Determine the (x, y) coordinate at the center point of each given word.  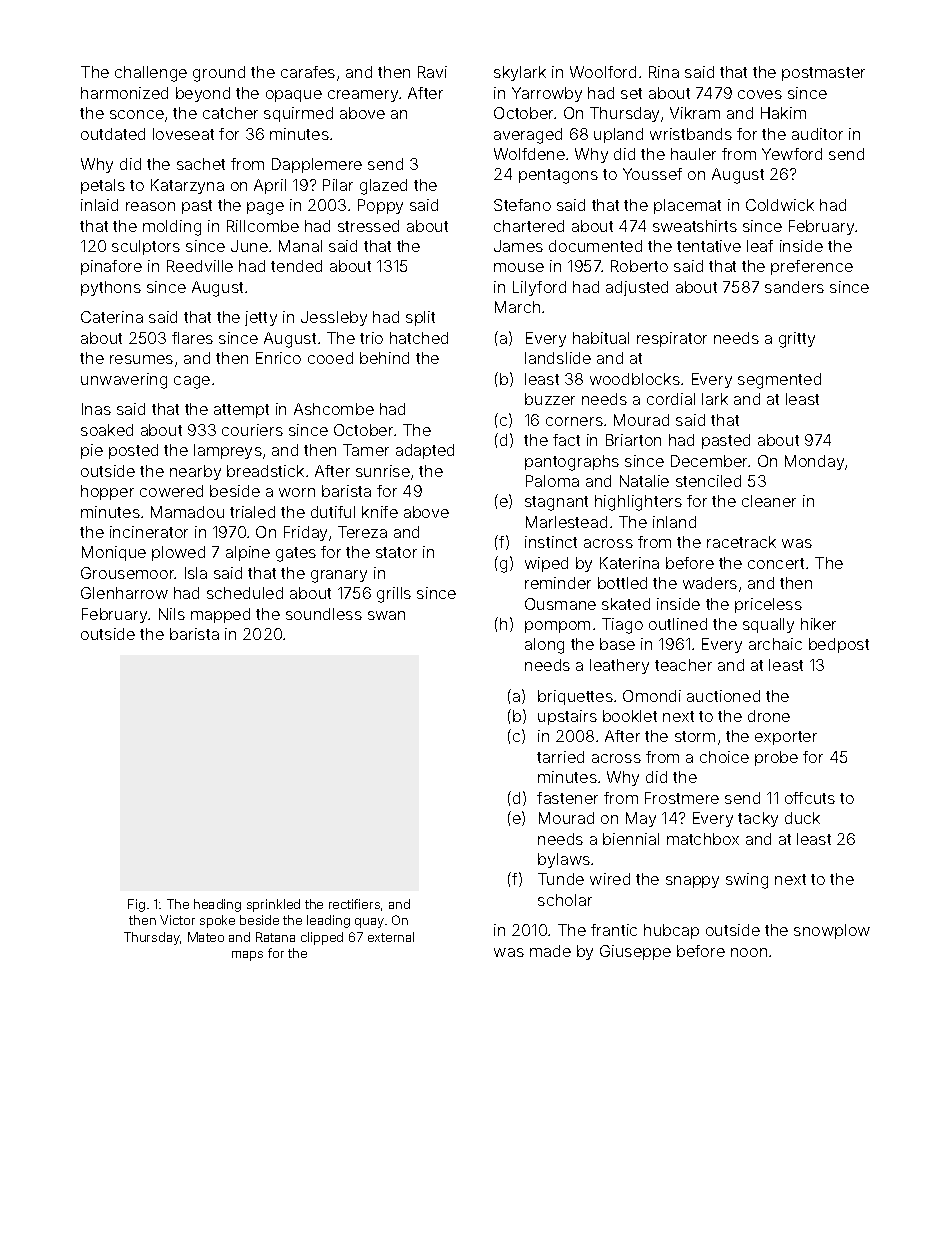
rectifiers (354, 904)
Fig (136, 905)
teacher (683, 665)
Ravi (432, 72)
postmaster (823, 74)
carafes (308, 72)
